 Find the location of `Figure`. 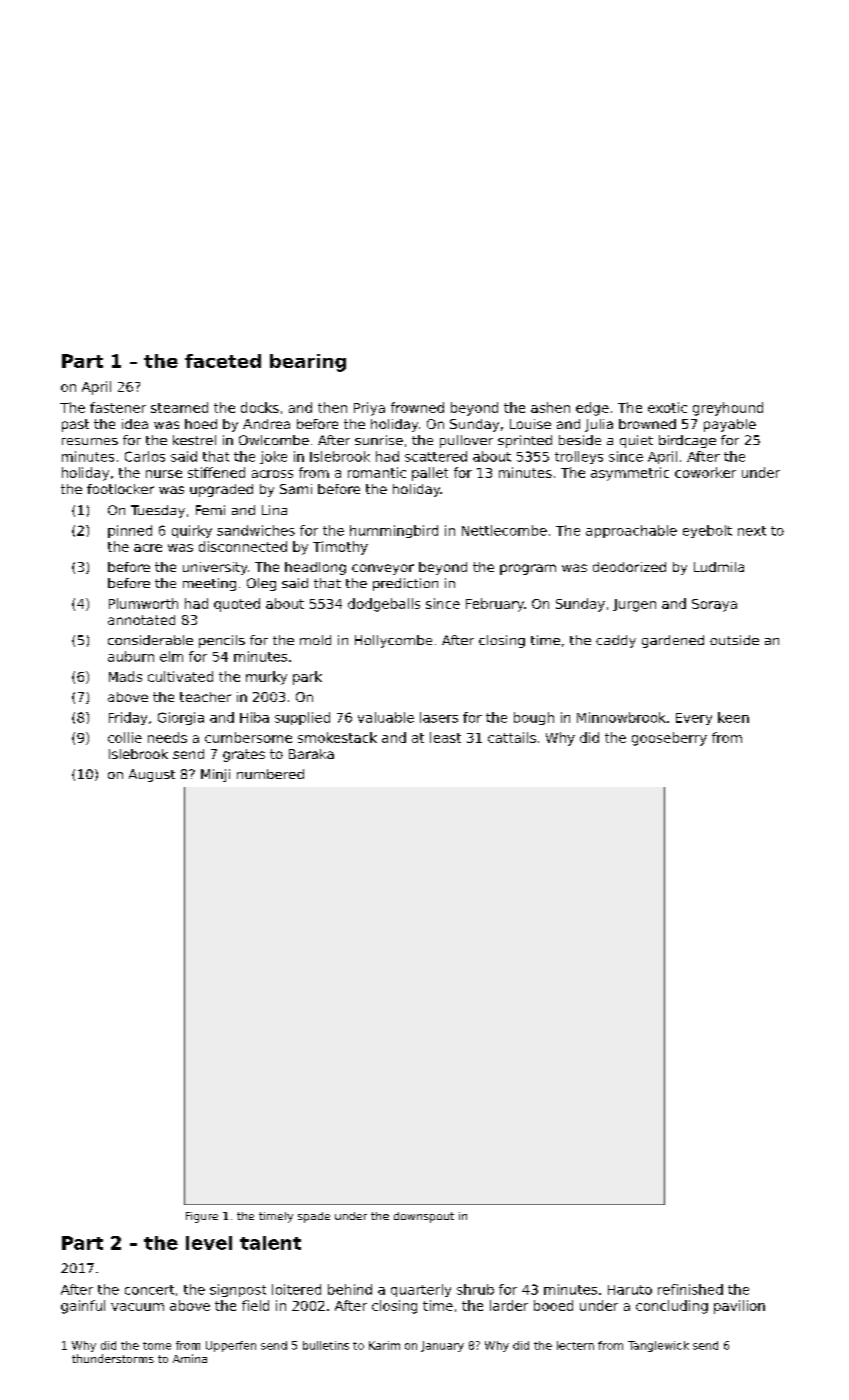

Figure is located at coordinates (202, 1217).
